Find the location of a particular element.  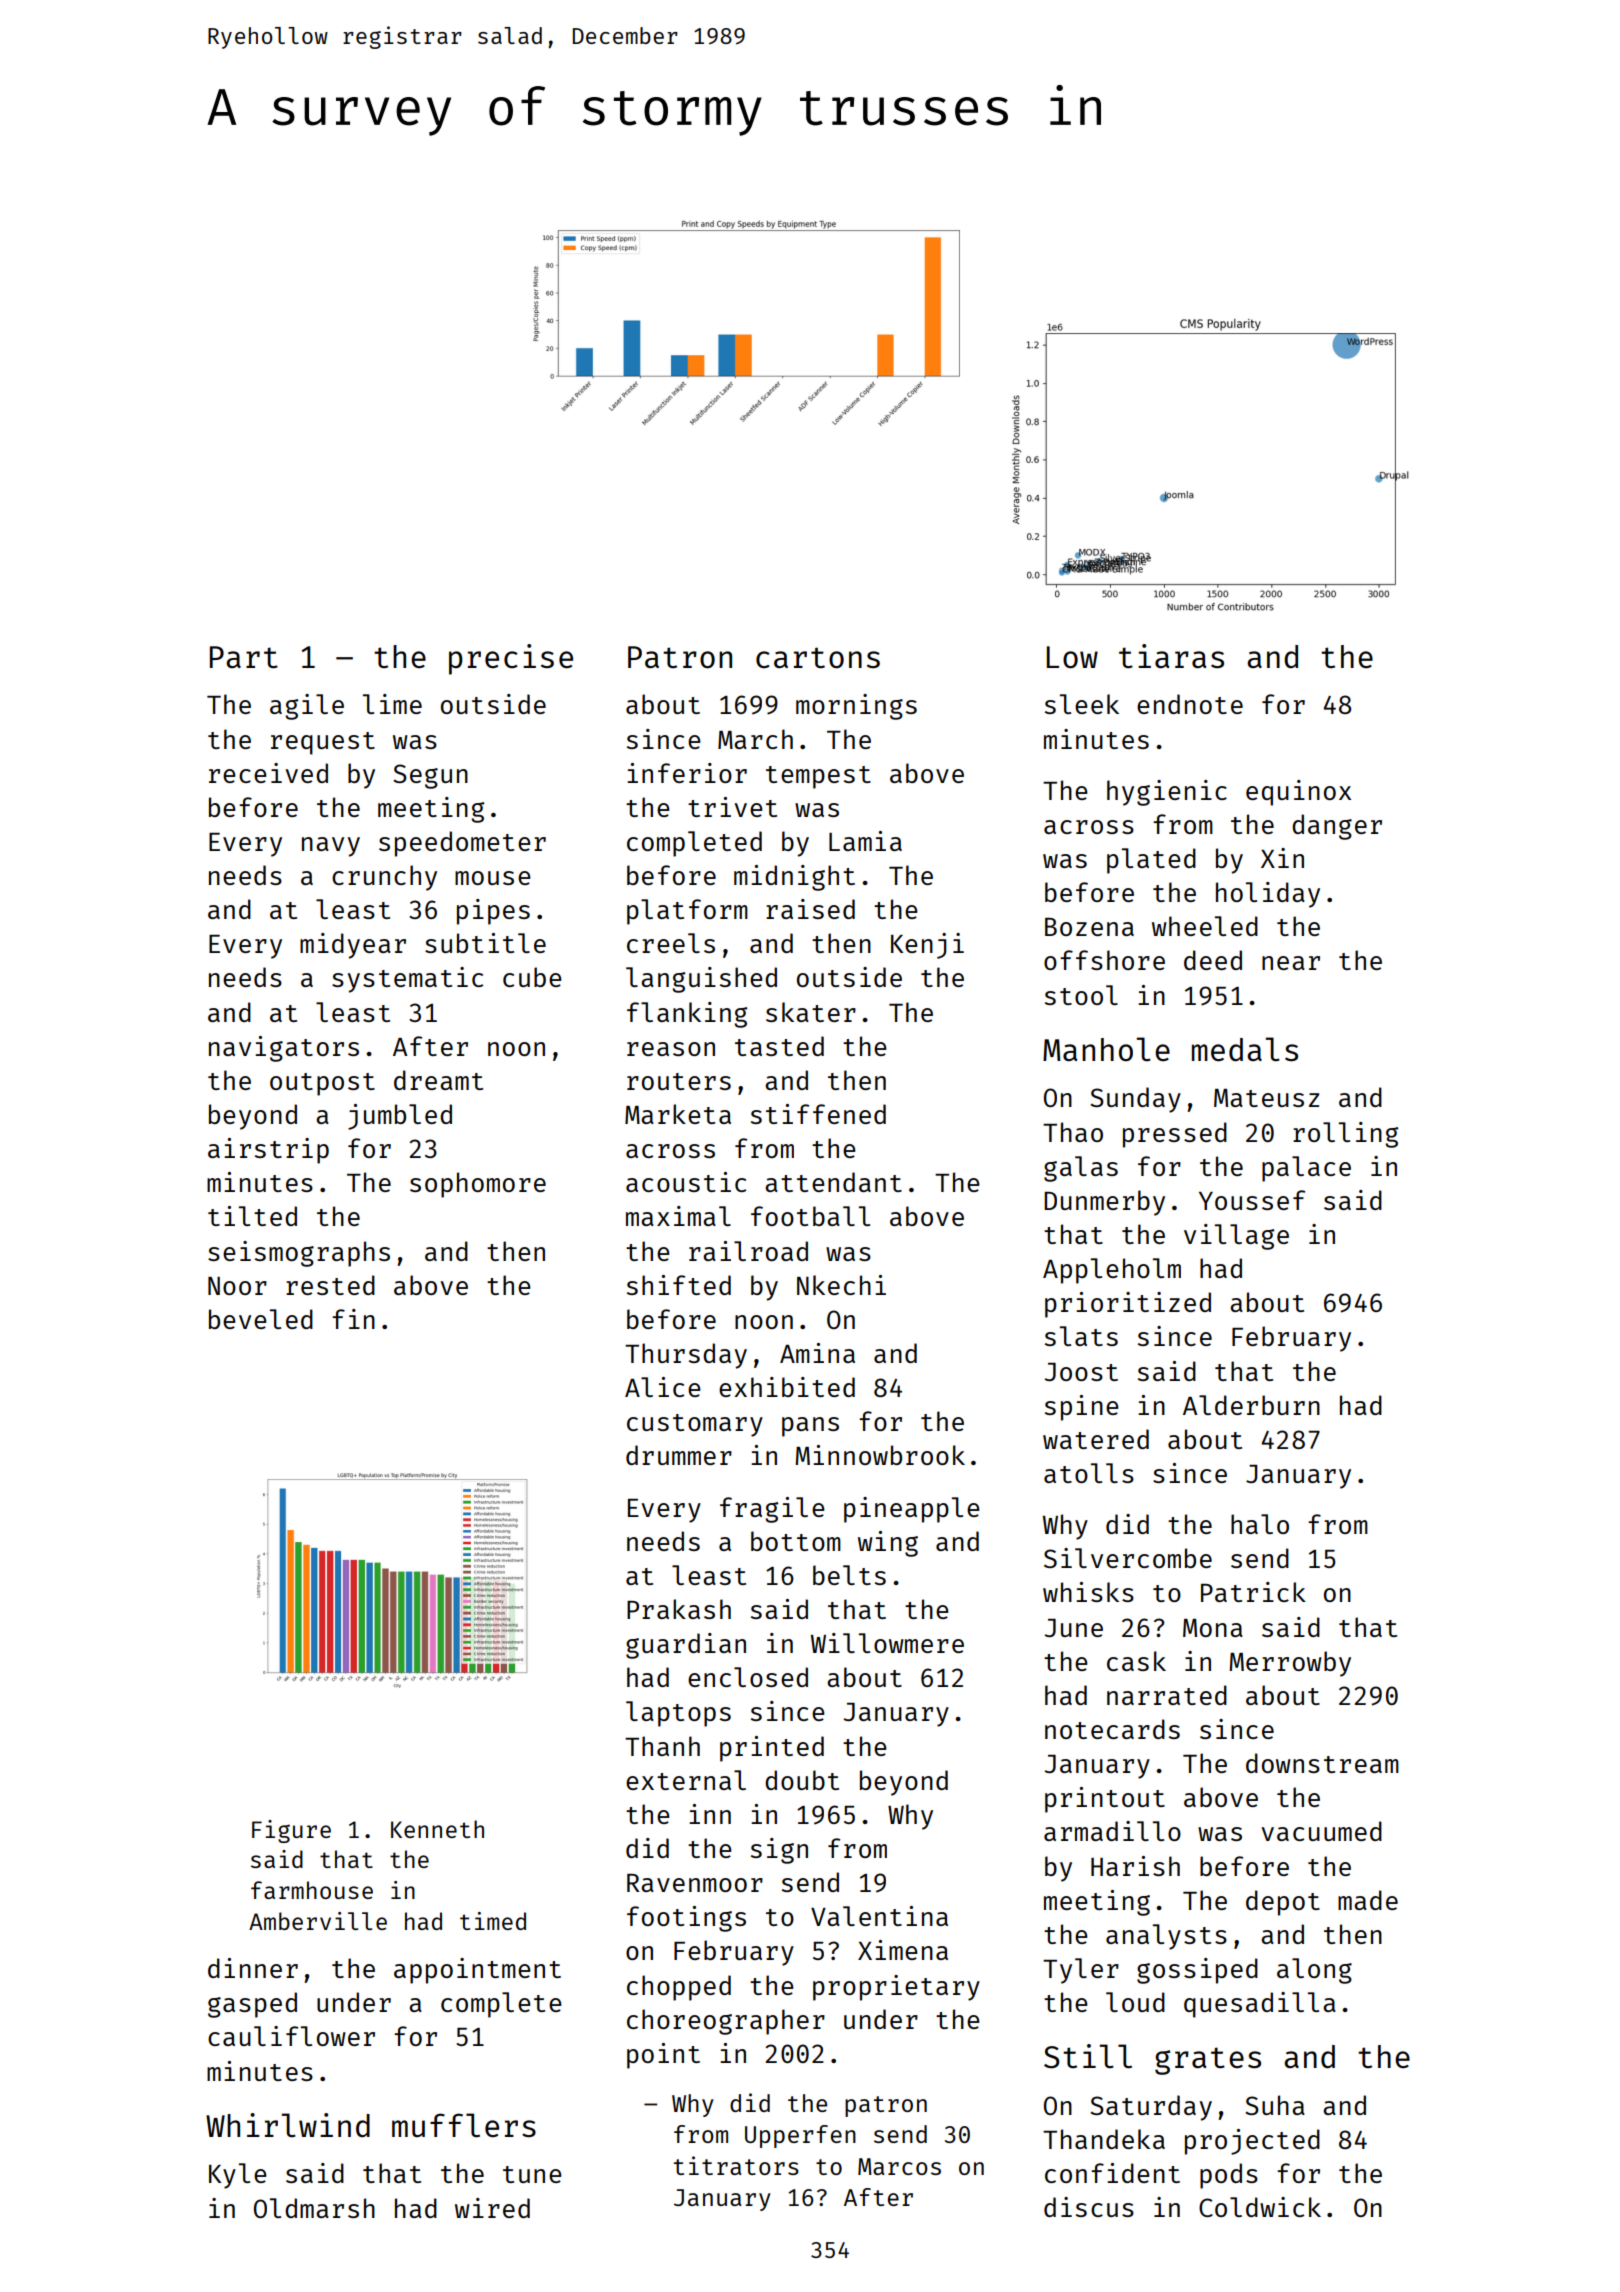

Patrick is located at coordinates (1253, 1592).
